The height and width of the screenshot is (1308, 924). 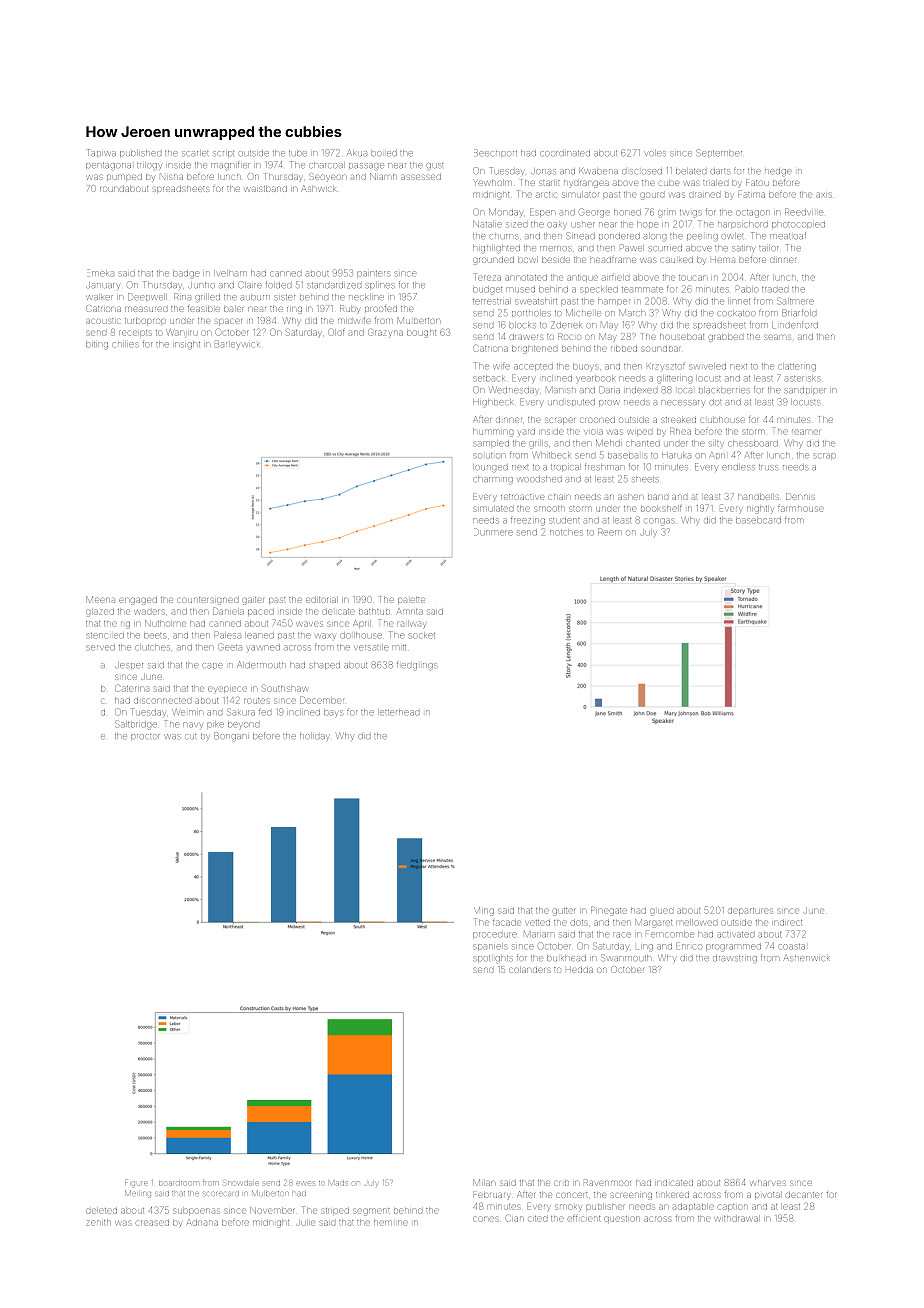 What do you see at coordinates (626, 958) in the screenshot?
I see `Swanmouth` at bounding box center [626, 958].
